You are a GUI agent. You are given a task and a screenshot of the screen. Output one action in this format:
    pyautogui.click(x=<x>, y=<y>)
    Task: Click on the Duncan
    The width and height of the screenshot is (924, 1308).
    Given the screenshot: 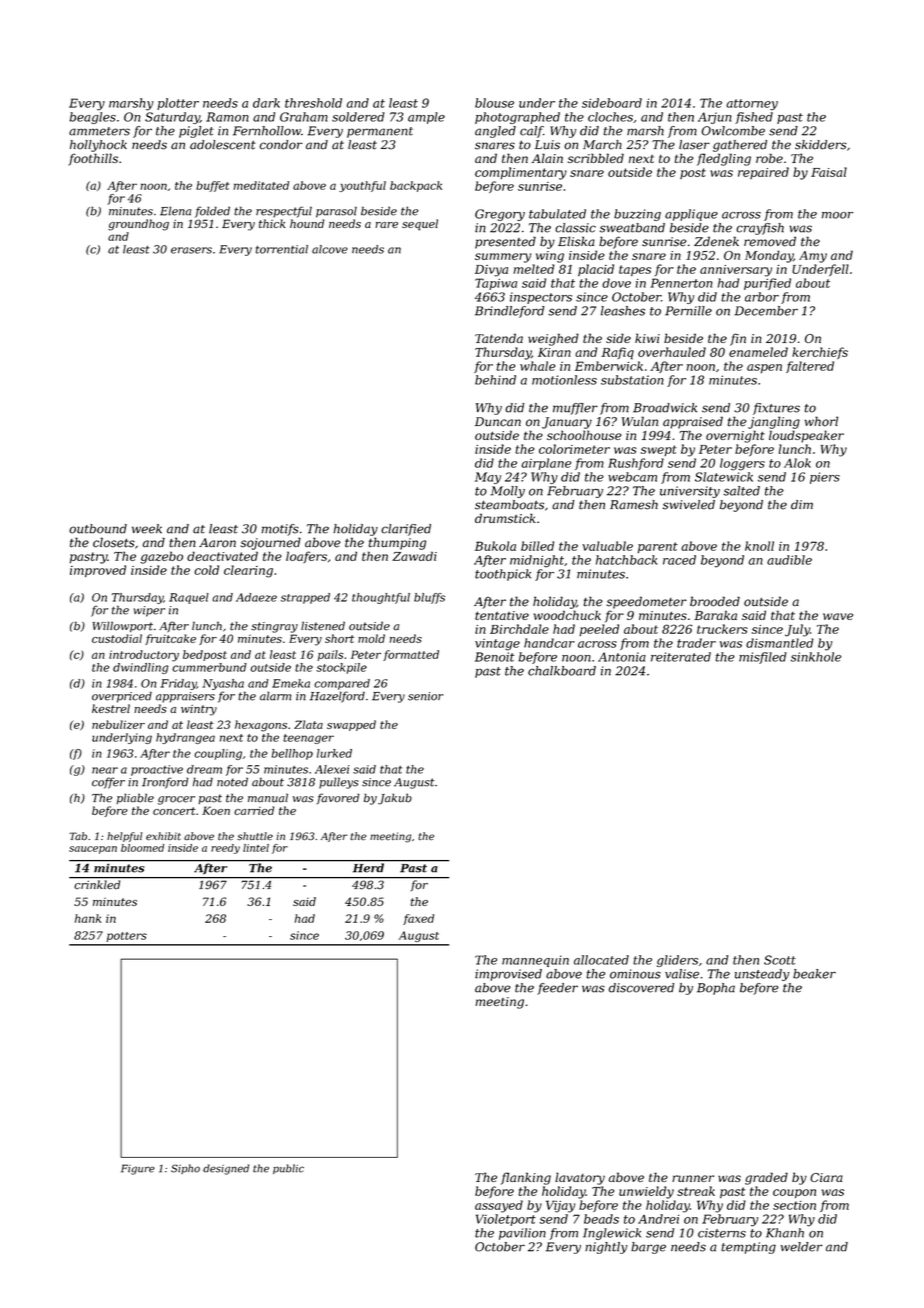 What is the action you would take?
    pyautogui.click(x=498, y=422)
